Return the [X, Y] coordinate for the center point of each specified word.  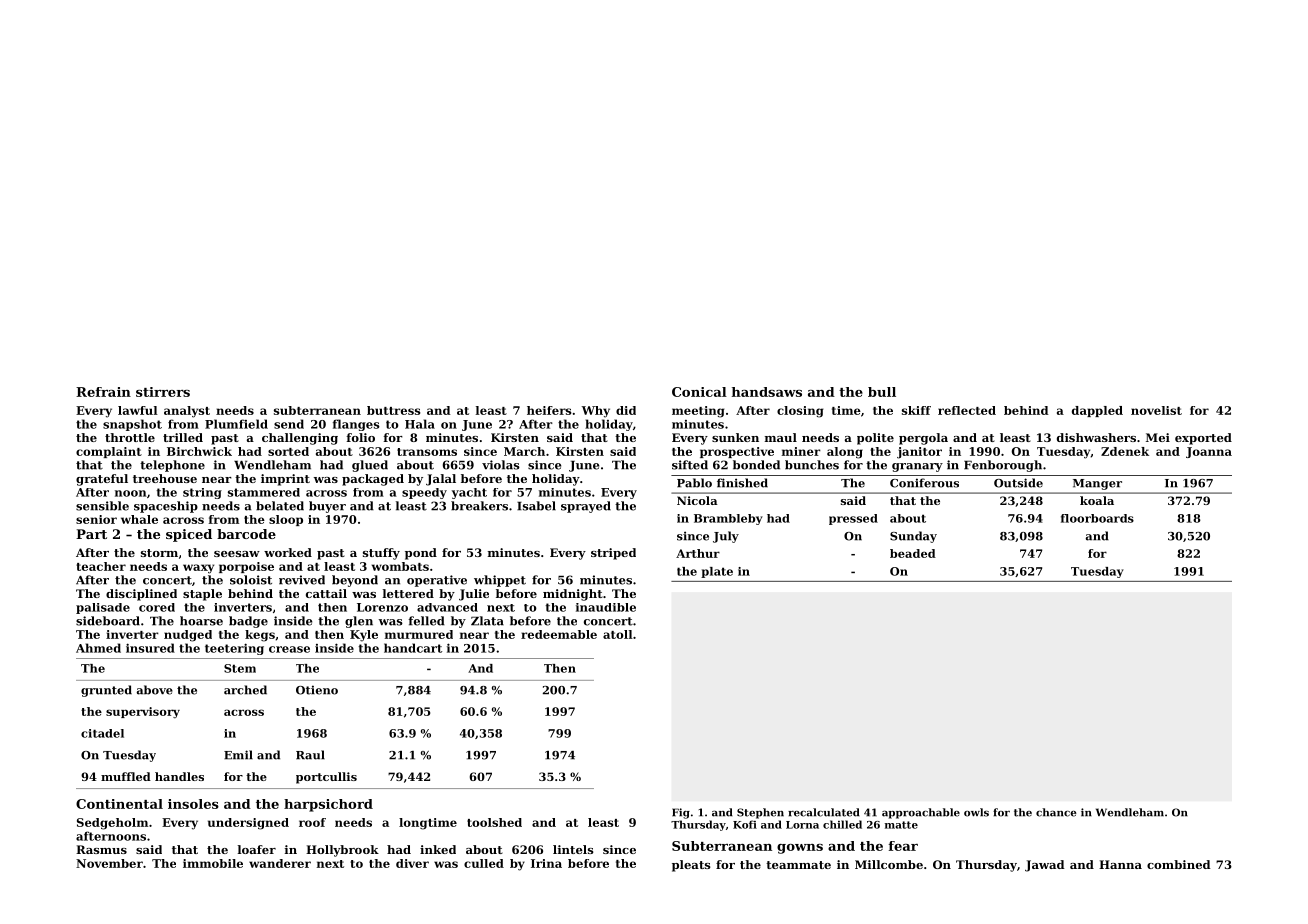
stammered [264, 492]
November [109, 863]
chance [1056, 812]
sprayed [586, 507]
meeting [698, 412]
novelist [1156, 410]
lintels [573, 849]
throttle [130, 437]
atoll [618, 634]
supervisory [143, 712]
